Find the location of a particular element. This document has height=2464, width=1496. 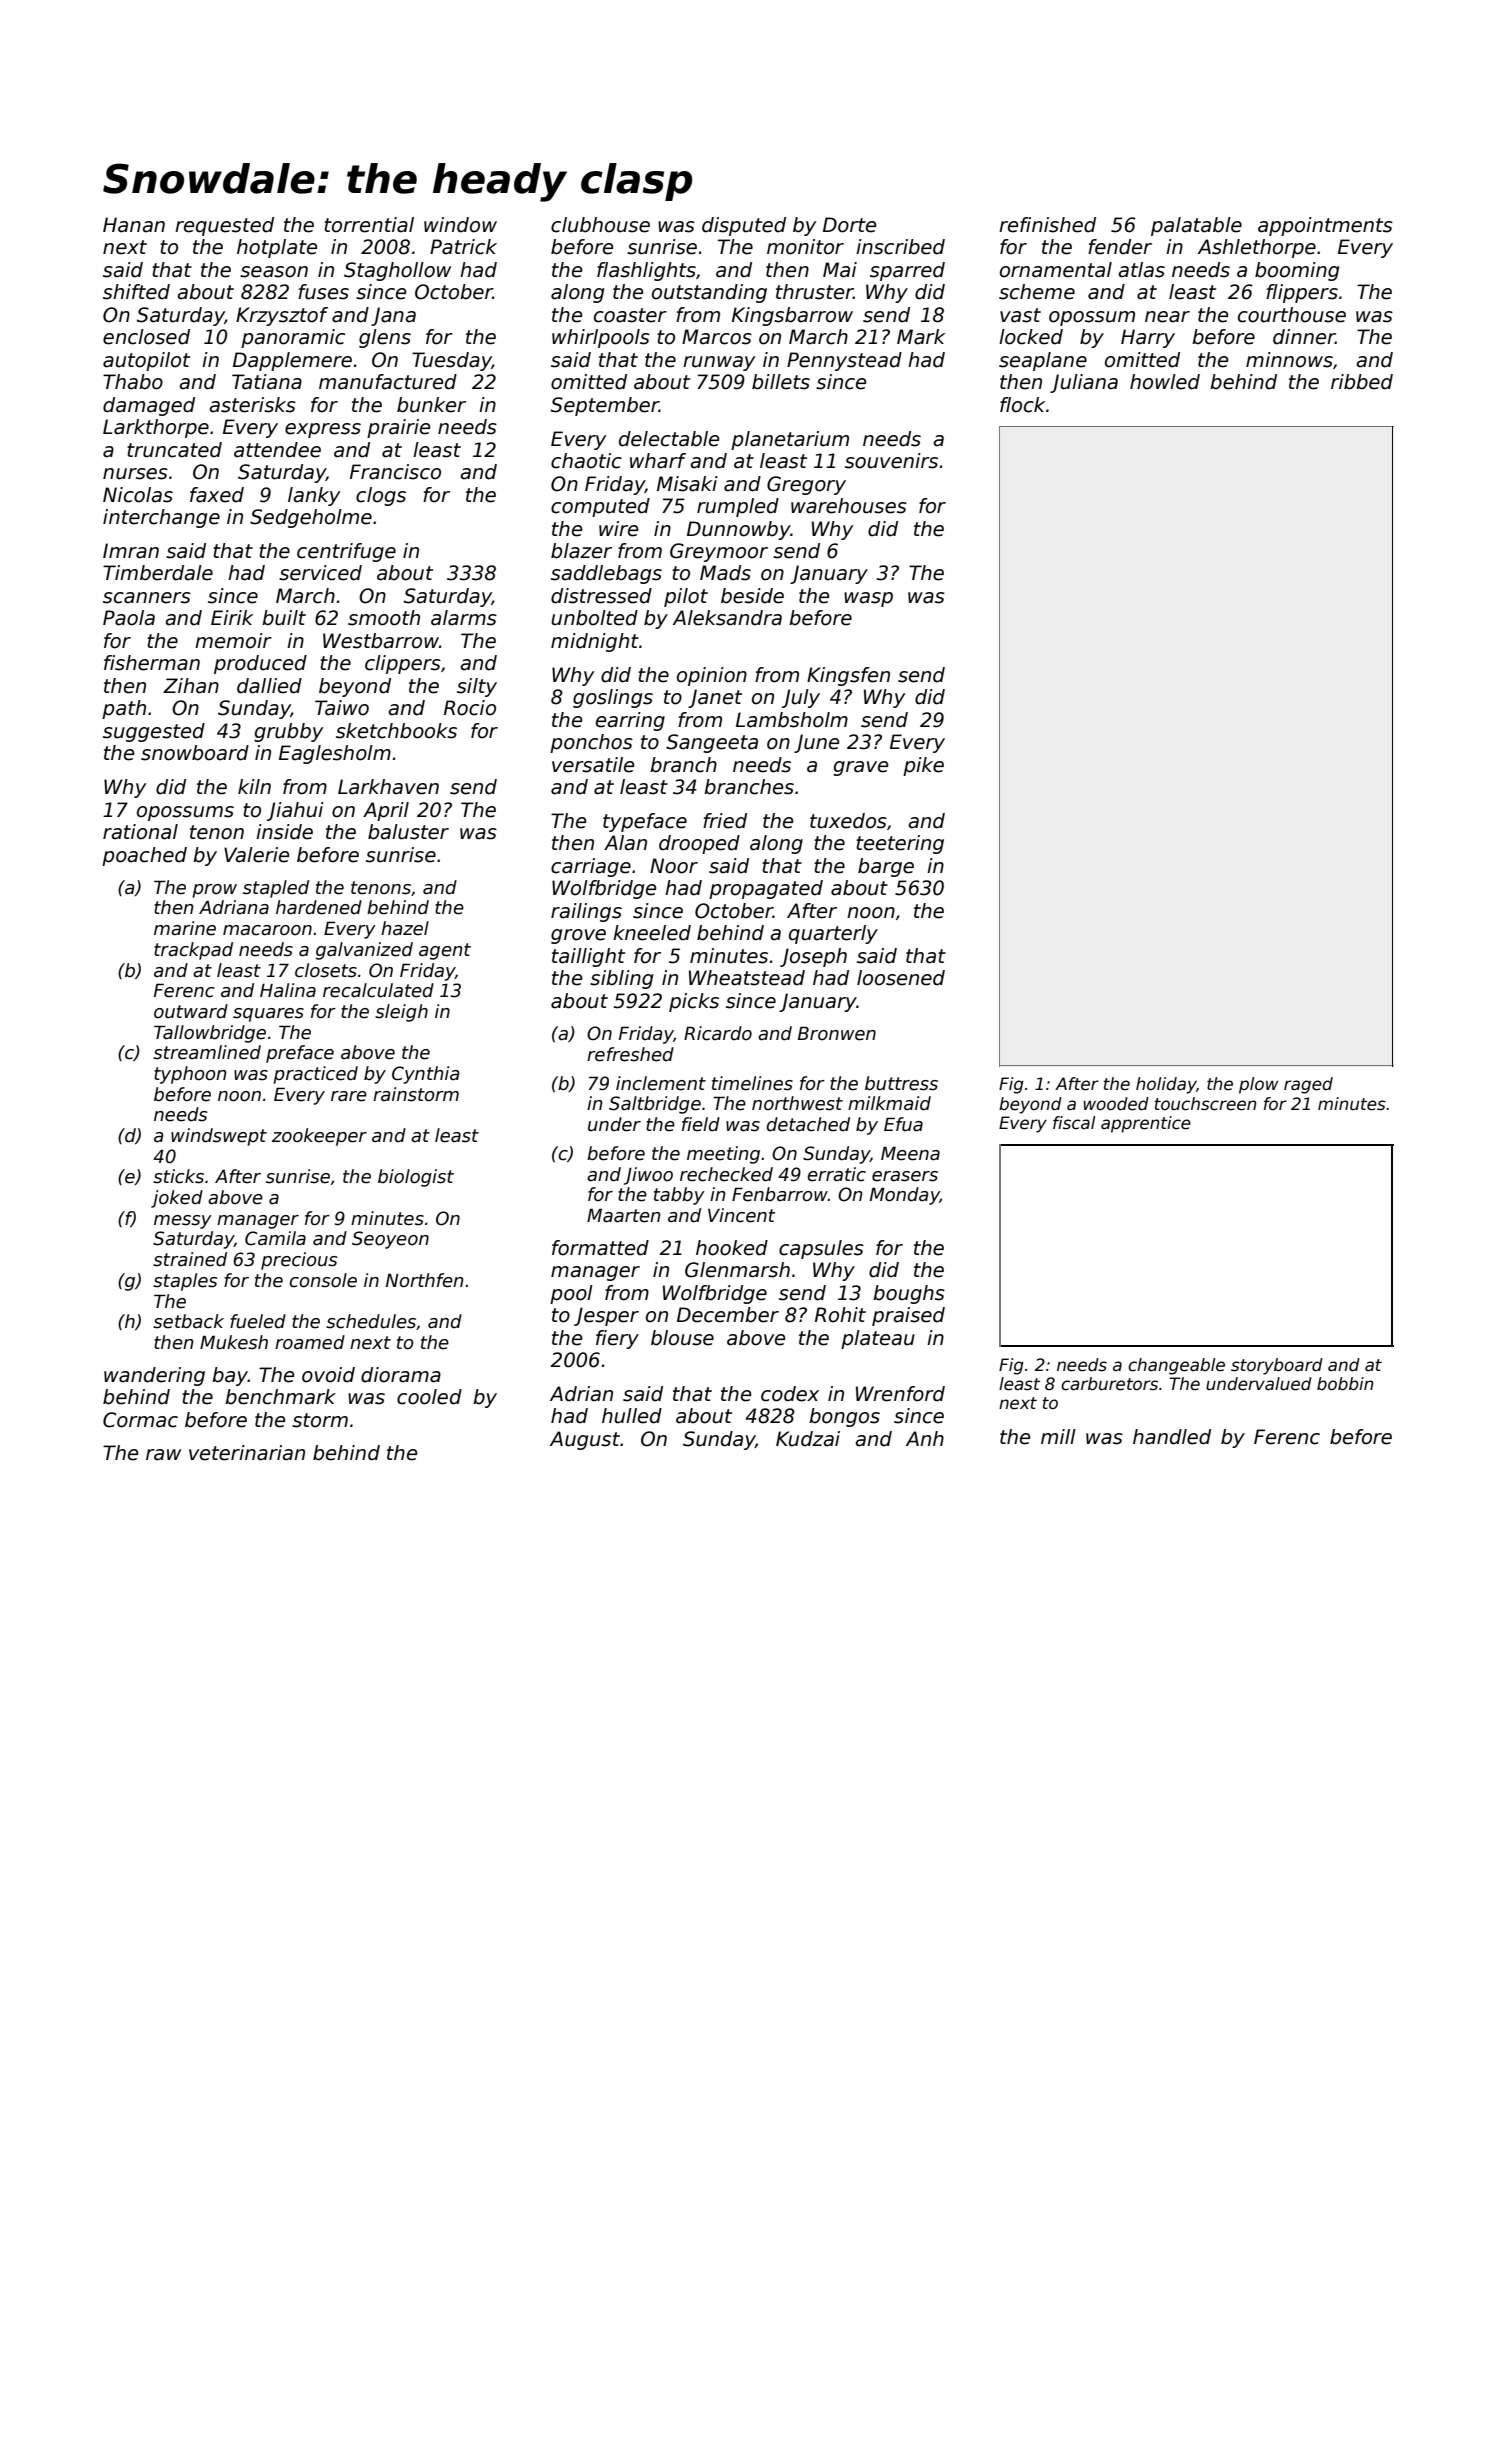

teetering is located at coordinates (900, 844).
